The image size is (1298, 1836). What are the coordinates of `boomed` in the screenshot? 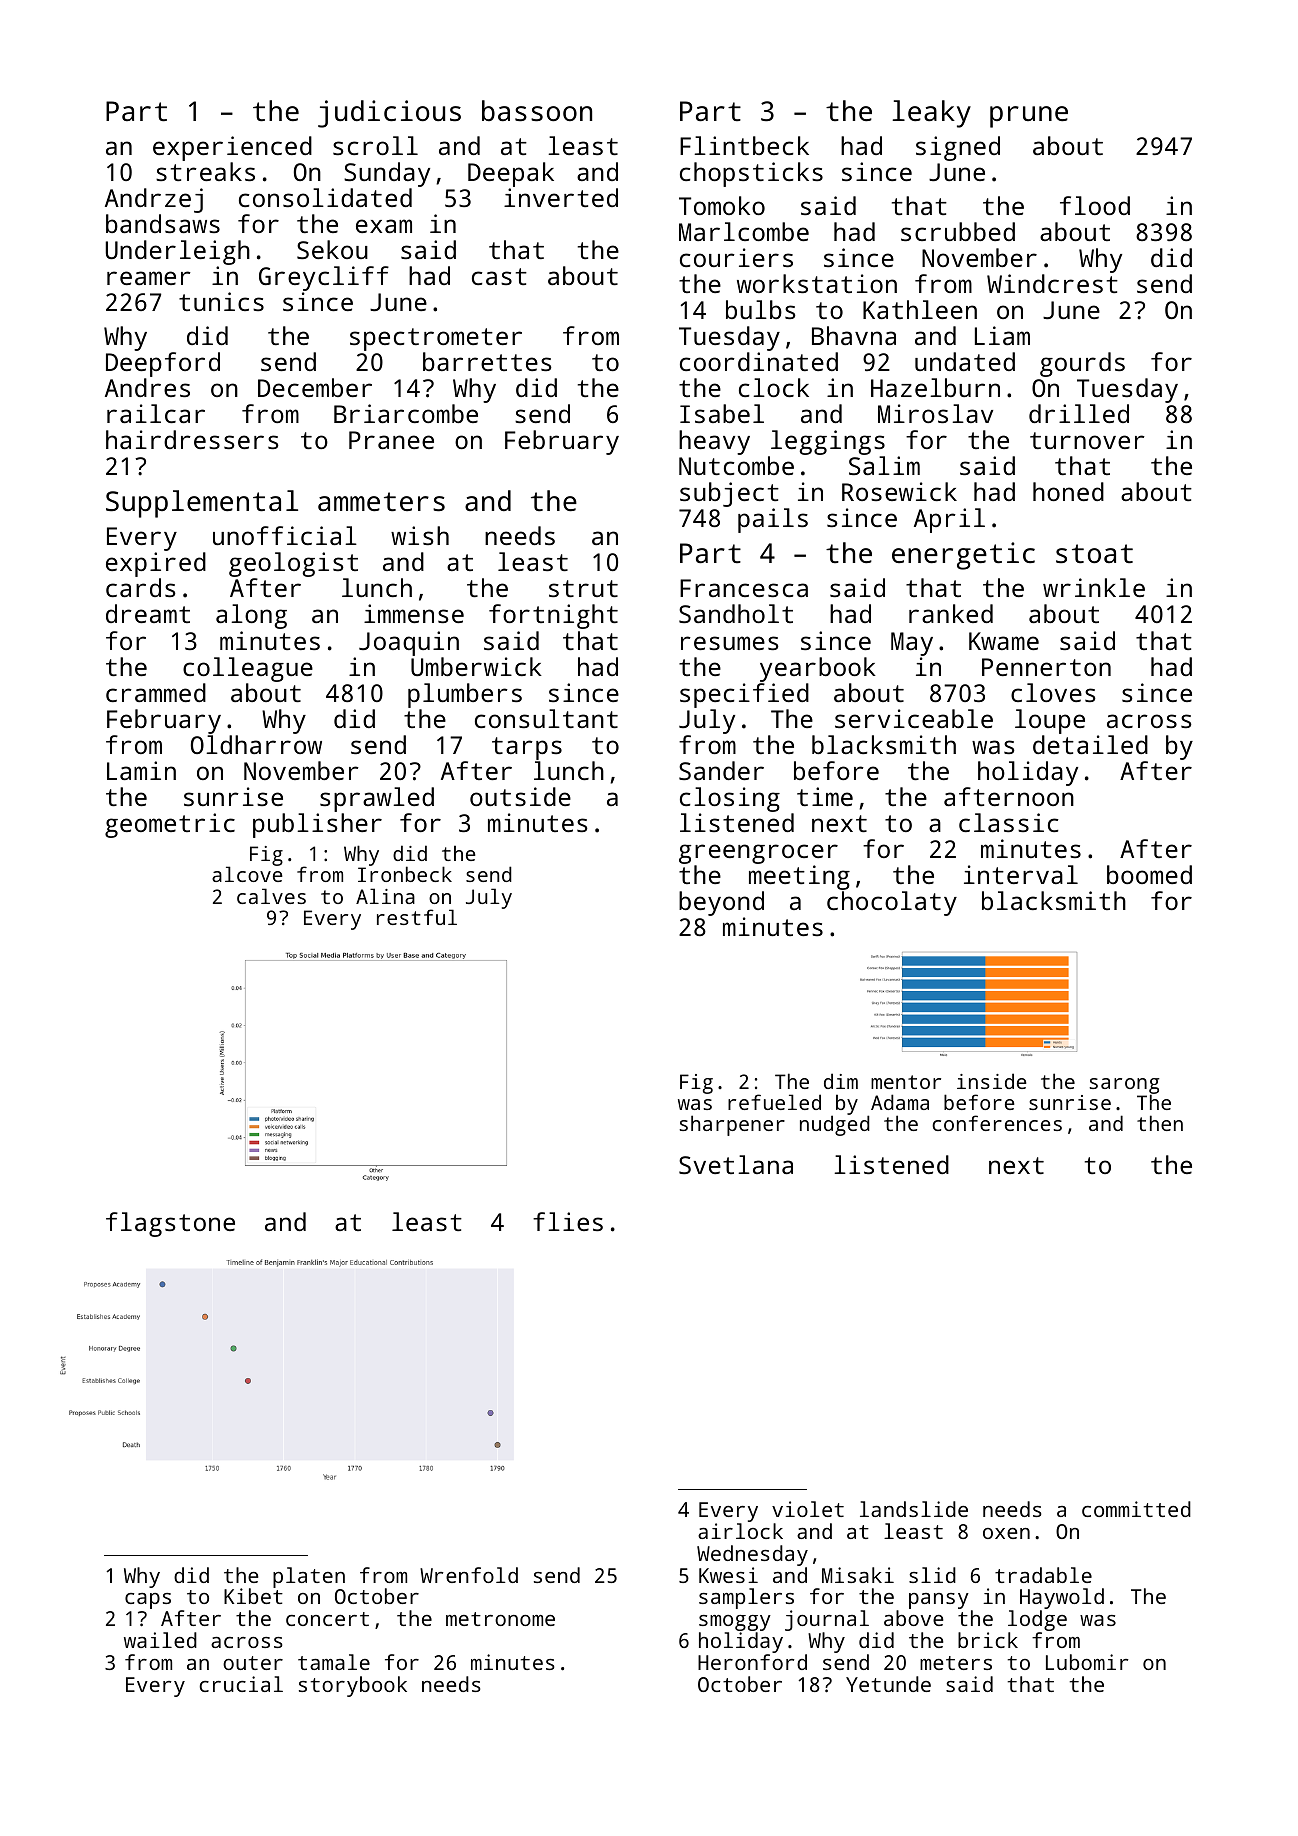 It's located at (1149, 874).
